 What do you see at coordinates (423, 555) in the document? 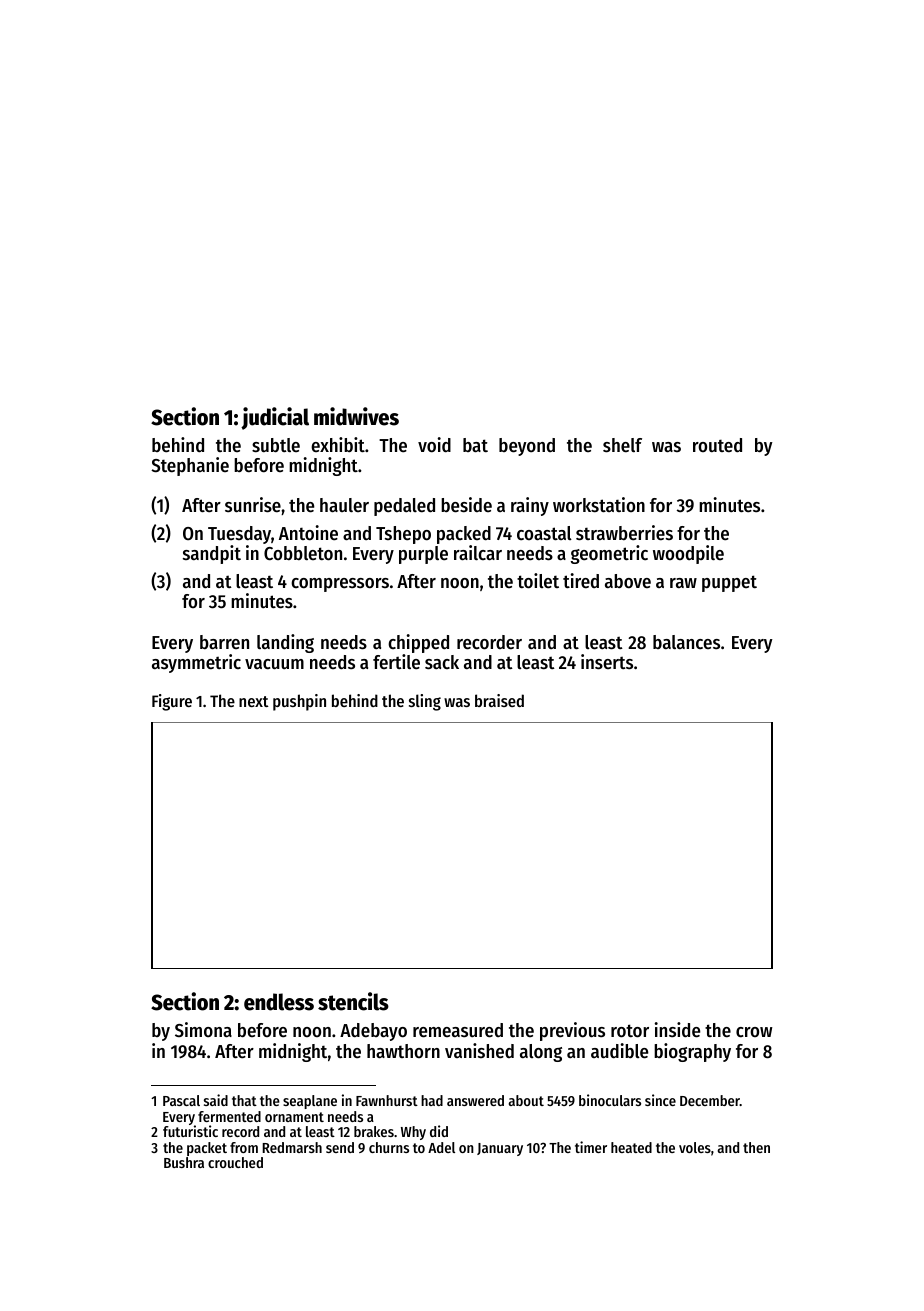
I see `purple` at bounding box center [423, 555].
